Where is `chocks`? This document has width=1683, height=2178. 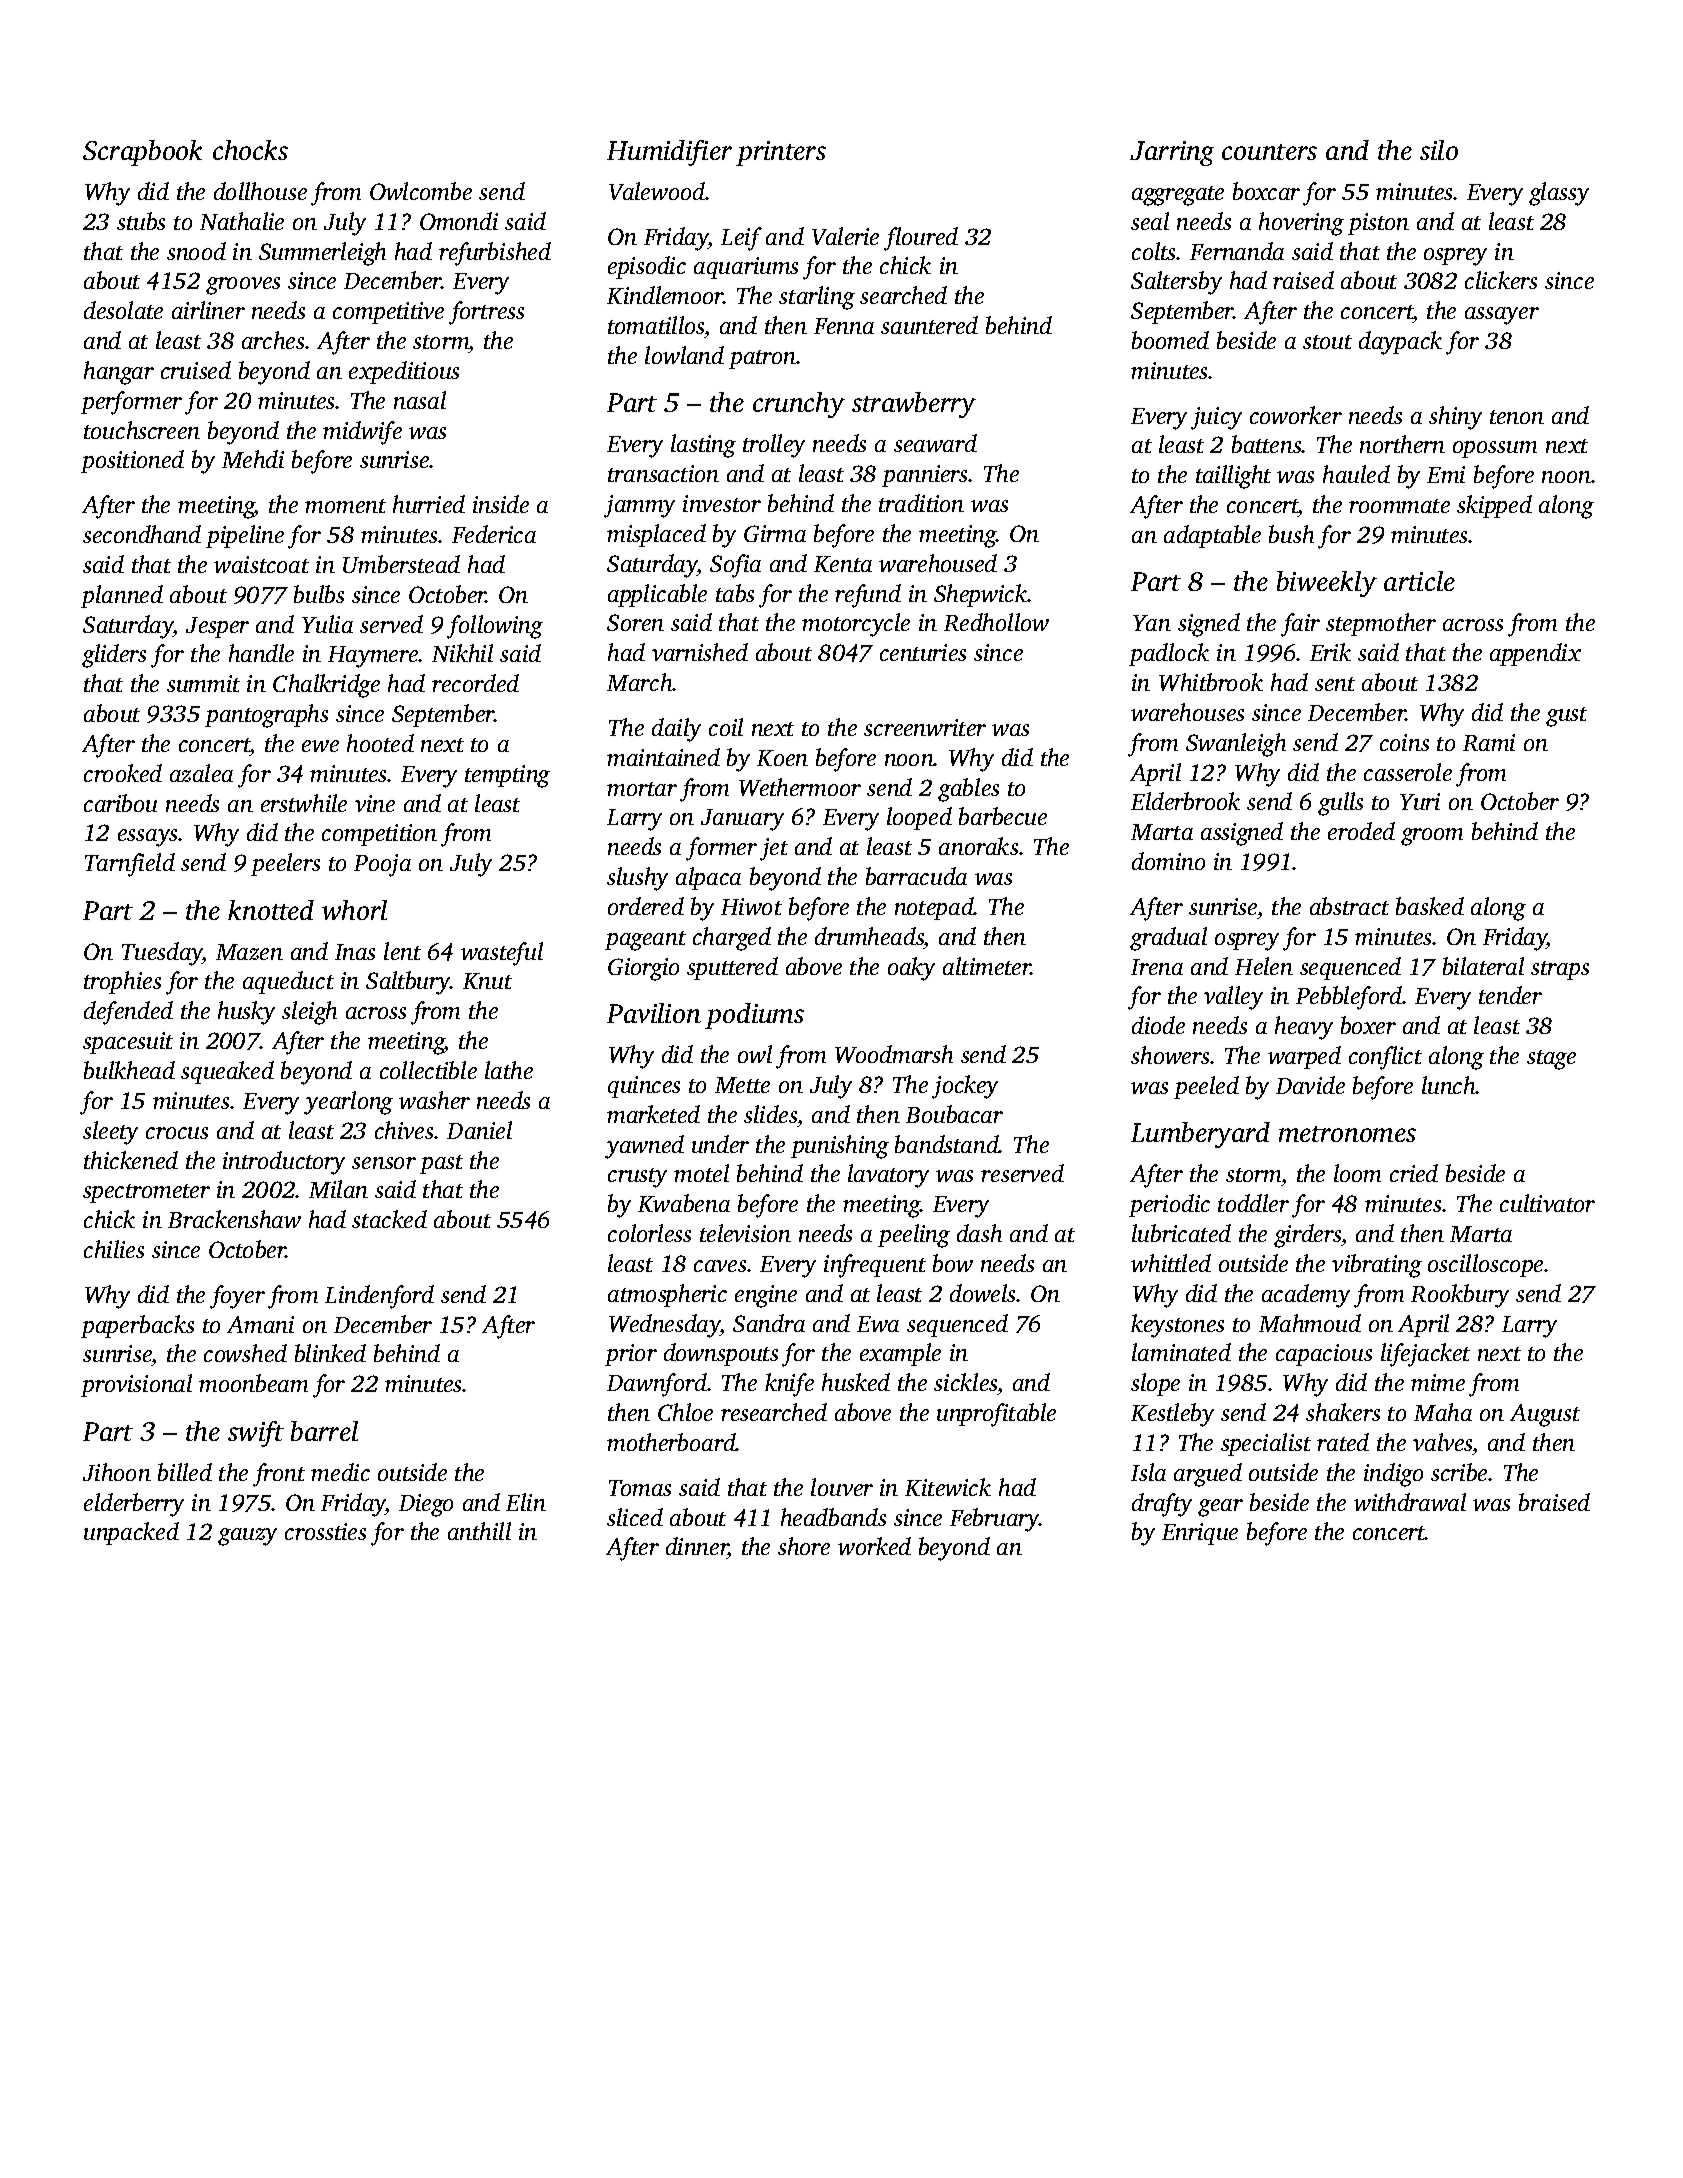 chocks is located at coordinates (250, 150).
